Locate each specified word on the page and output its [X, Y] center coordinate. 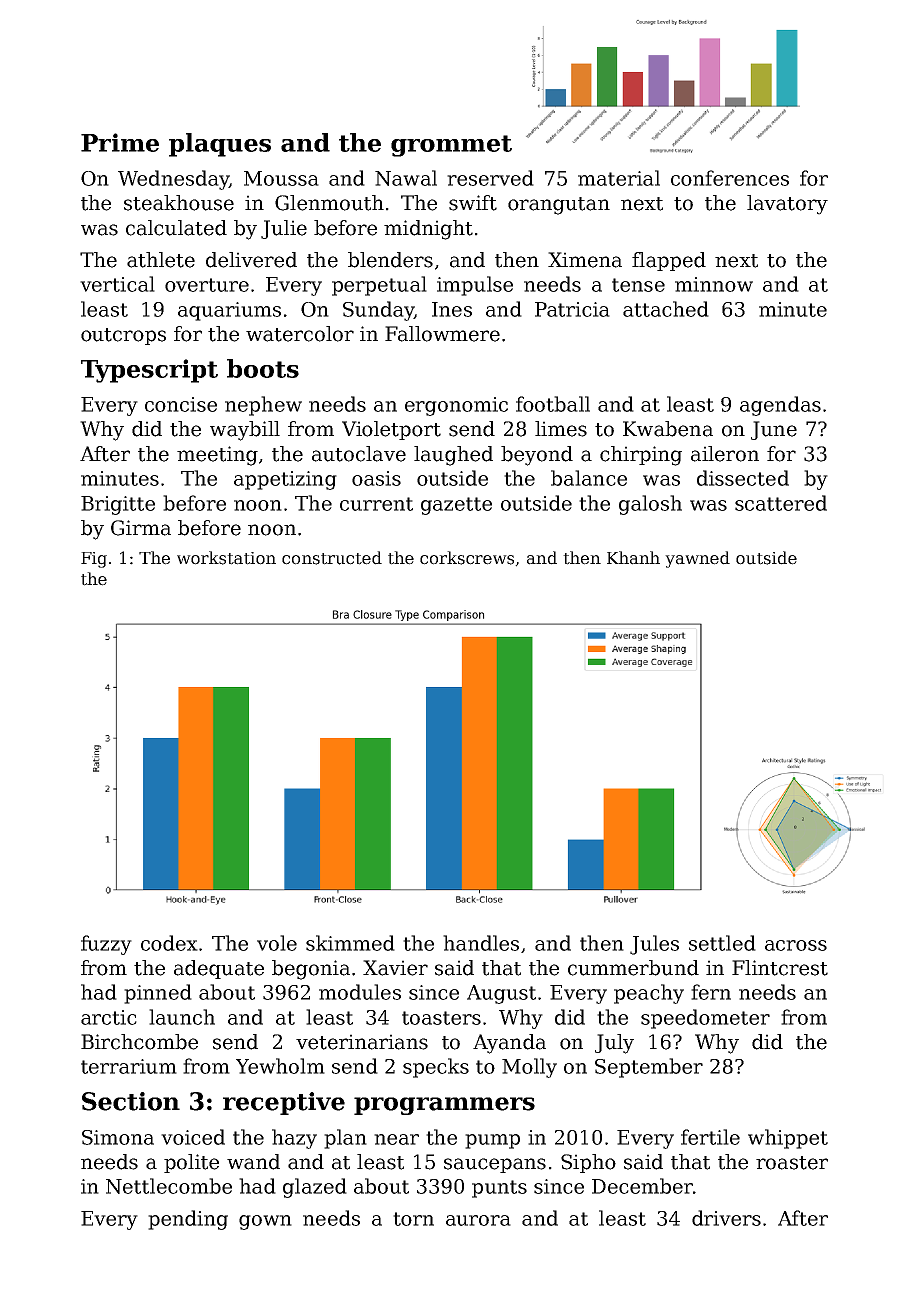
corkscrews [468, 558]
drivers [726, 1218]
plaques [220, 145]
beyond [537, 456]
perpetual [379, 286]
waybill [245, 431]
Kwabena [668, 429]
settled [722, 943]
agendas [780, 406]
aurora [478, 1220]
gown [265, 1222]
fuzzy [106, 945]
